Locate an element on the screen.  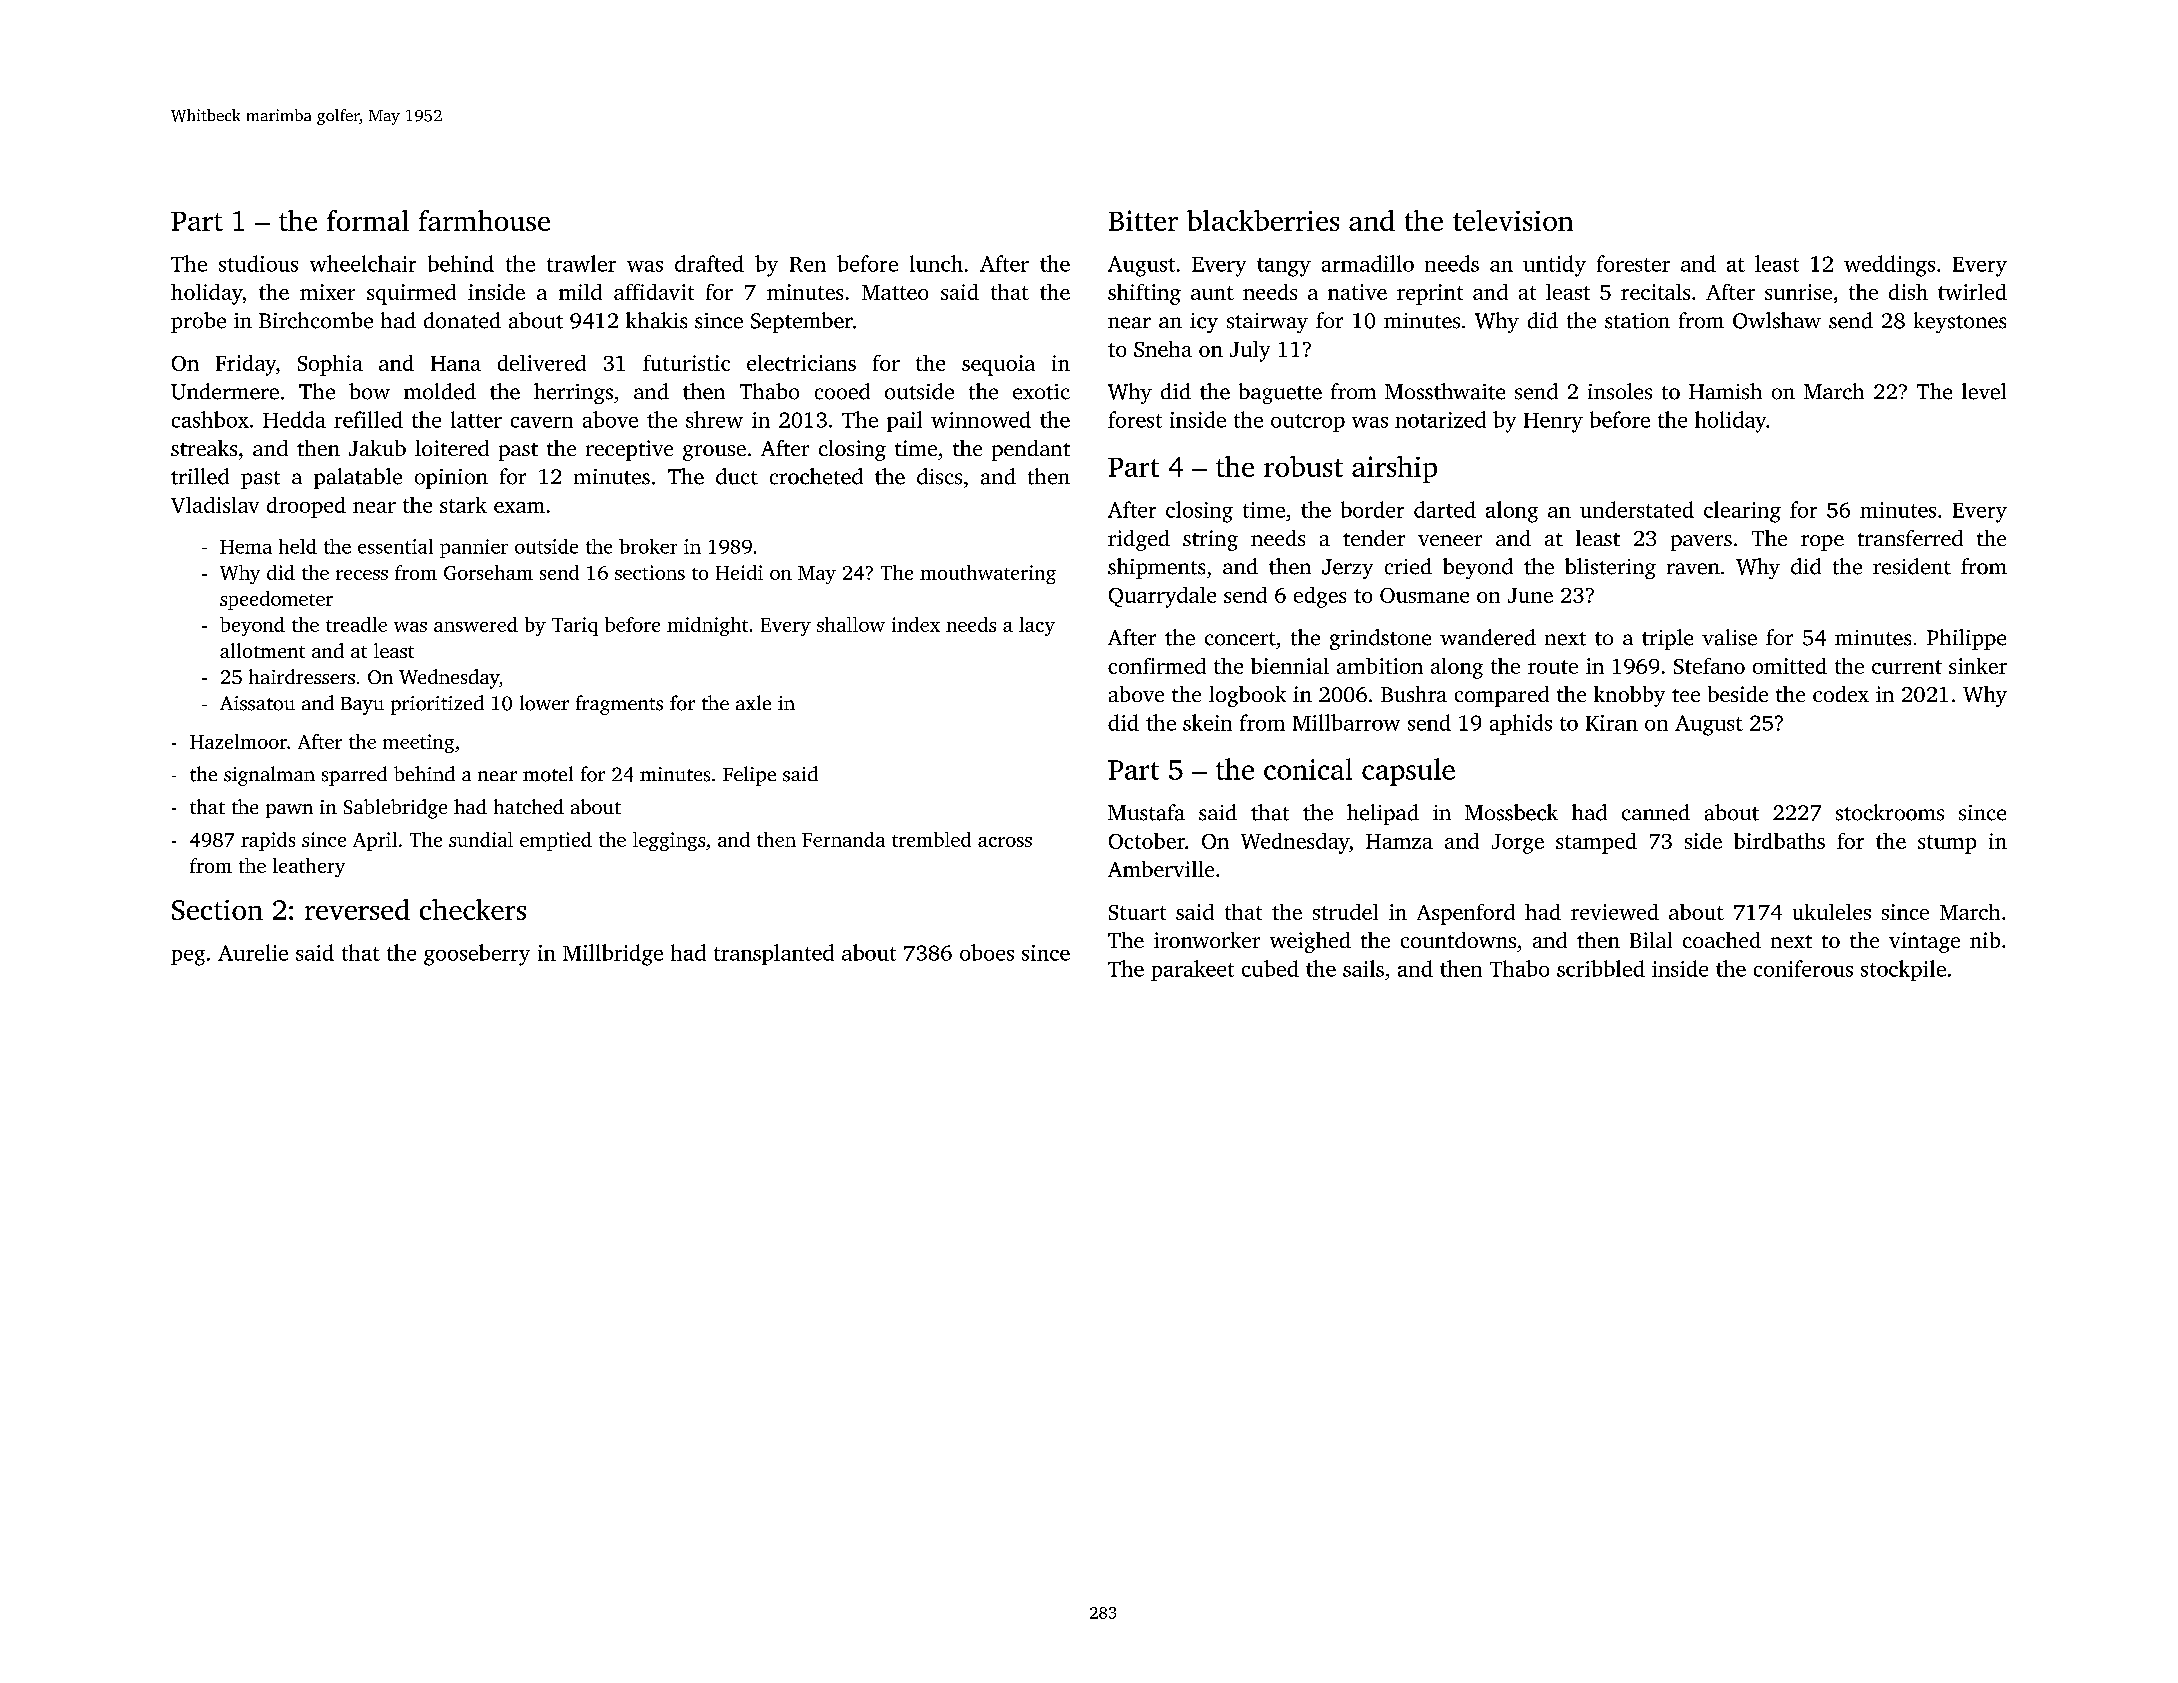
television is located at coordinates (1513, 220).
